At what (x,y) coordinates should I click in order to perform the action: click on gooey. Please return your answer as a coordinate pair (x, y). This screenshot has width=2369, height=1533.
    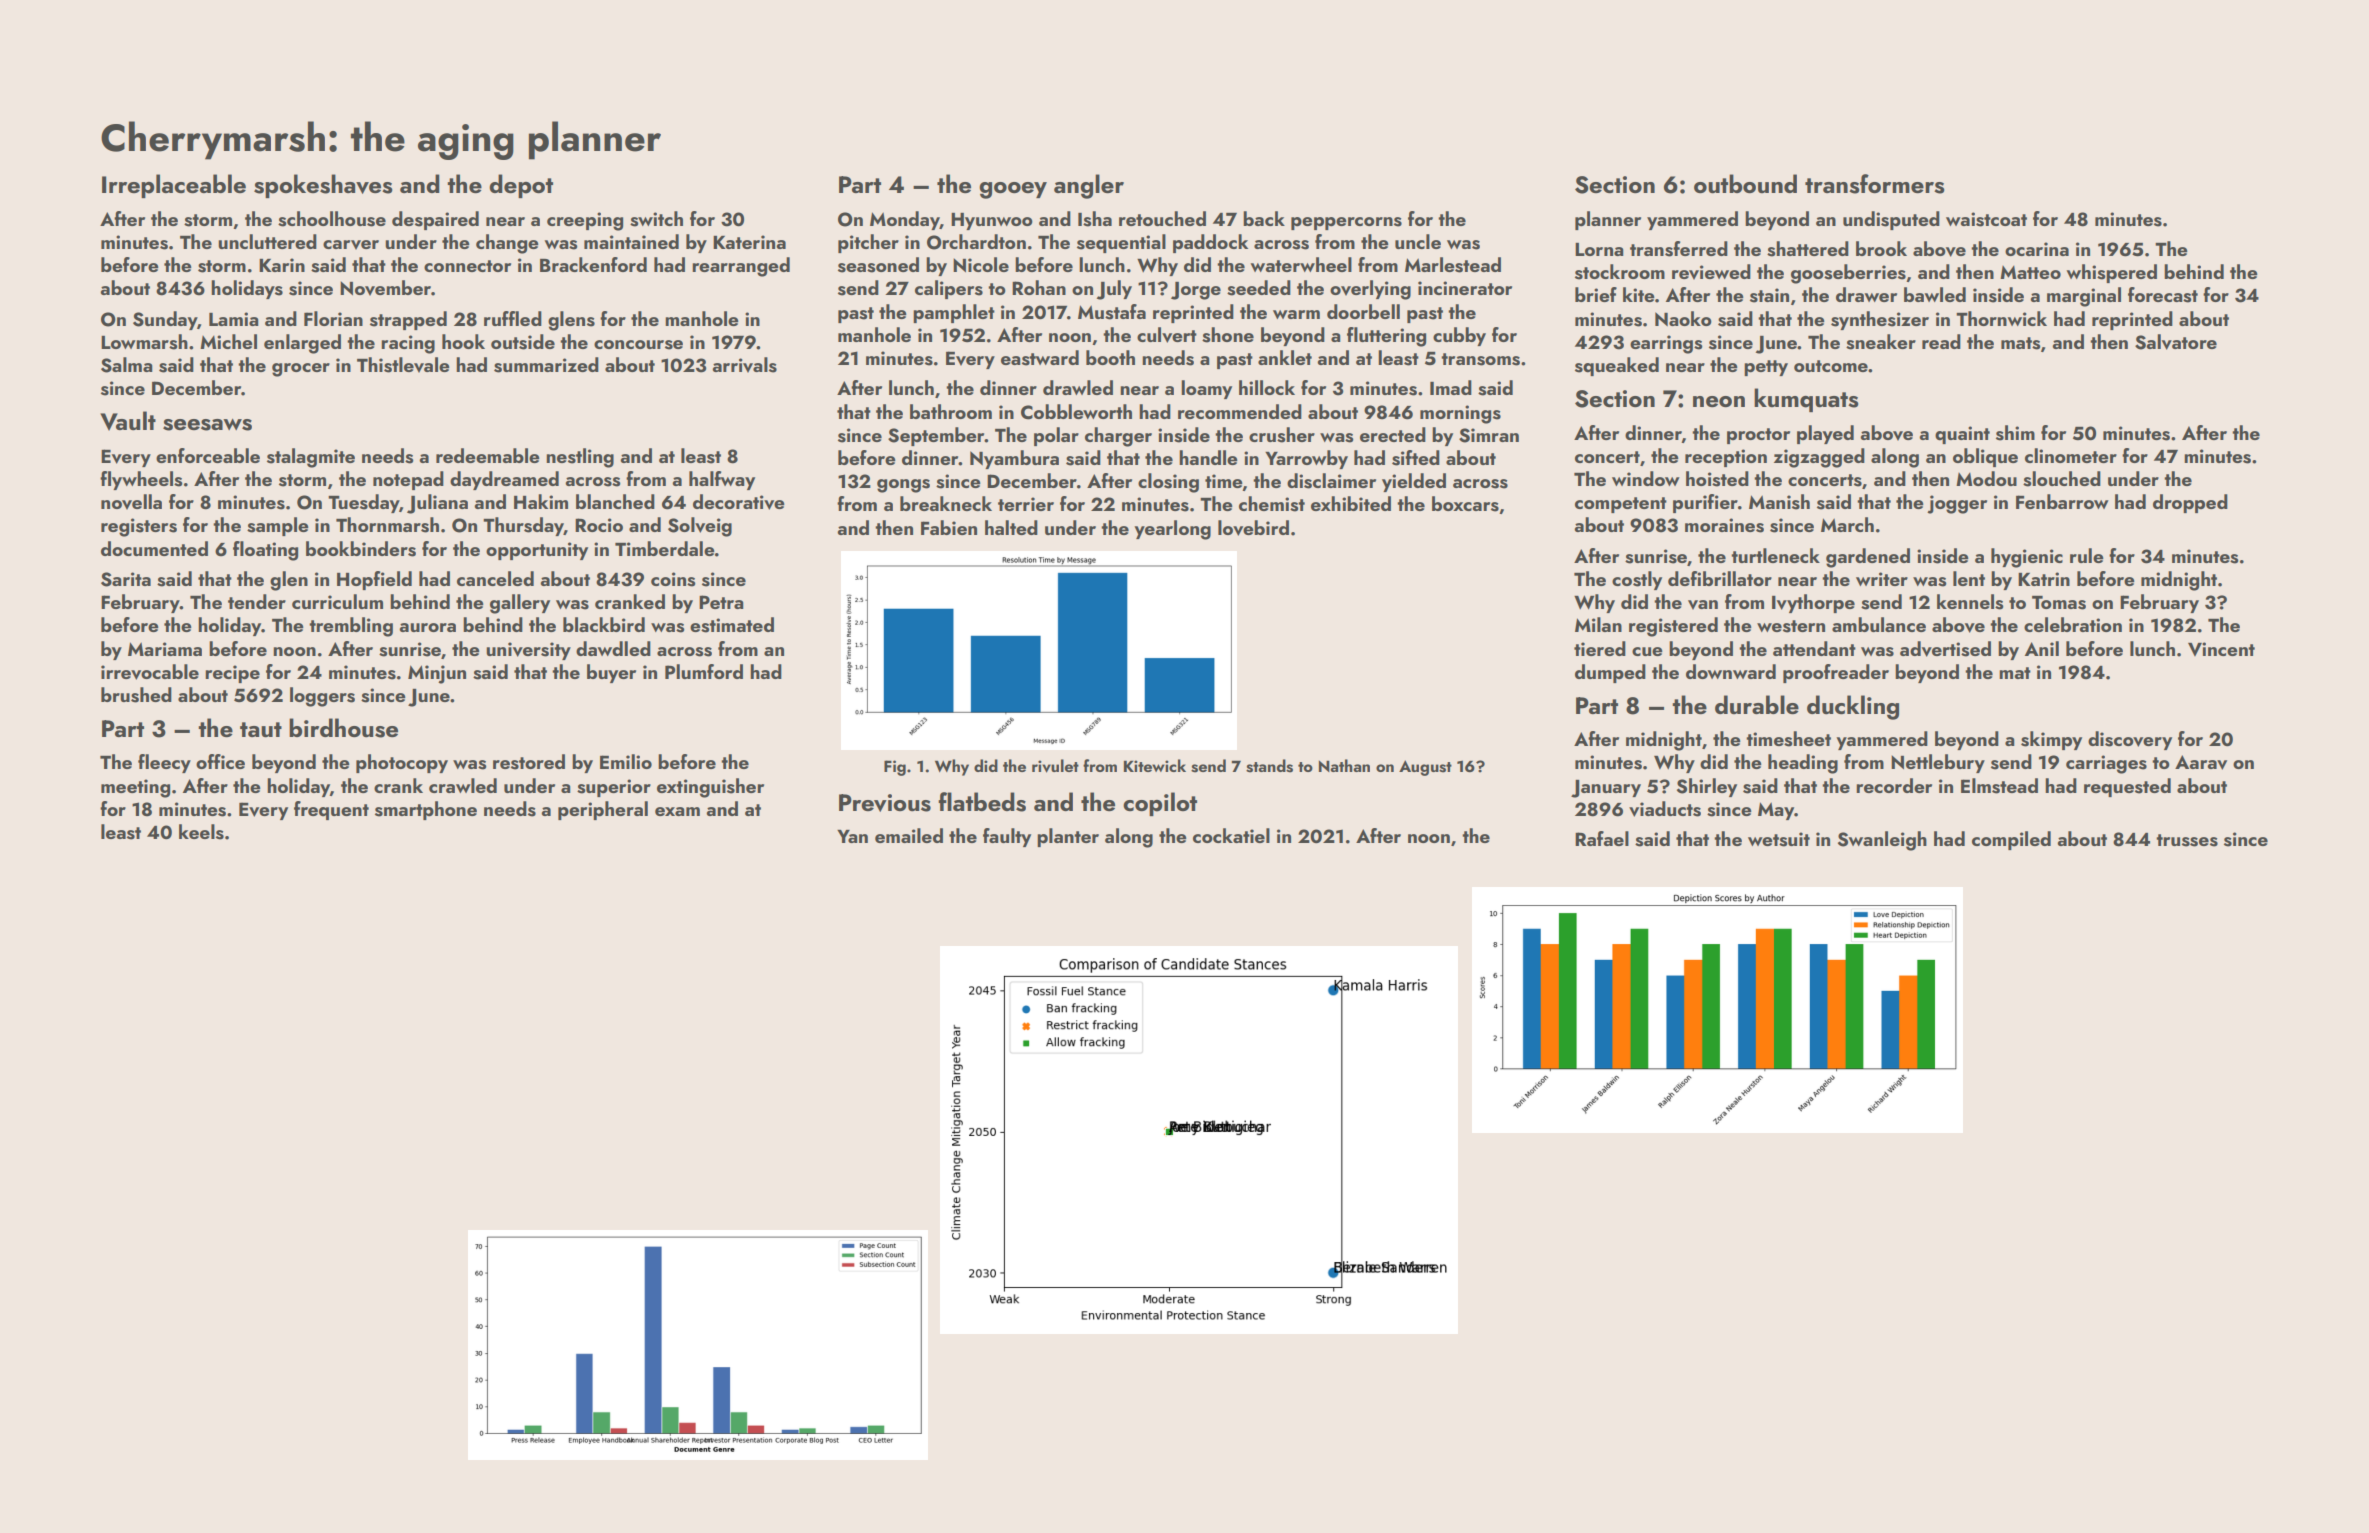
    Looking at the image, I should click on (1013, 190).
